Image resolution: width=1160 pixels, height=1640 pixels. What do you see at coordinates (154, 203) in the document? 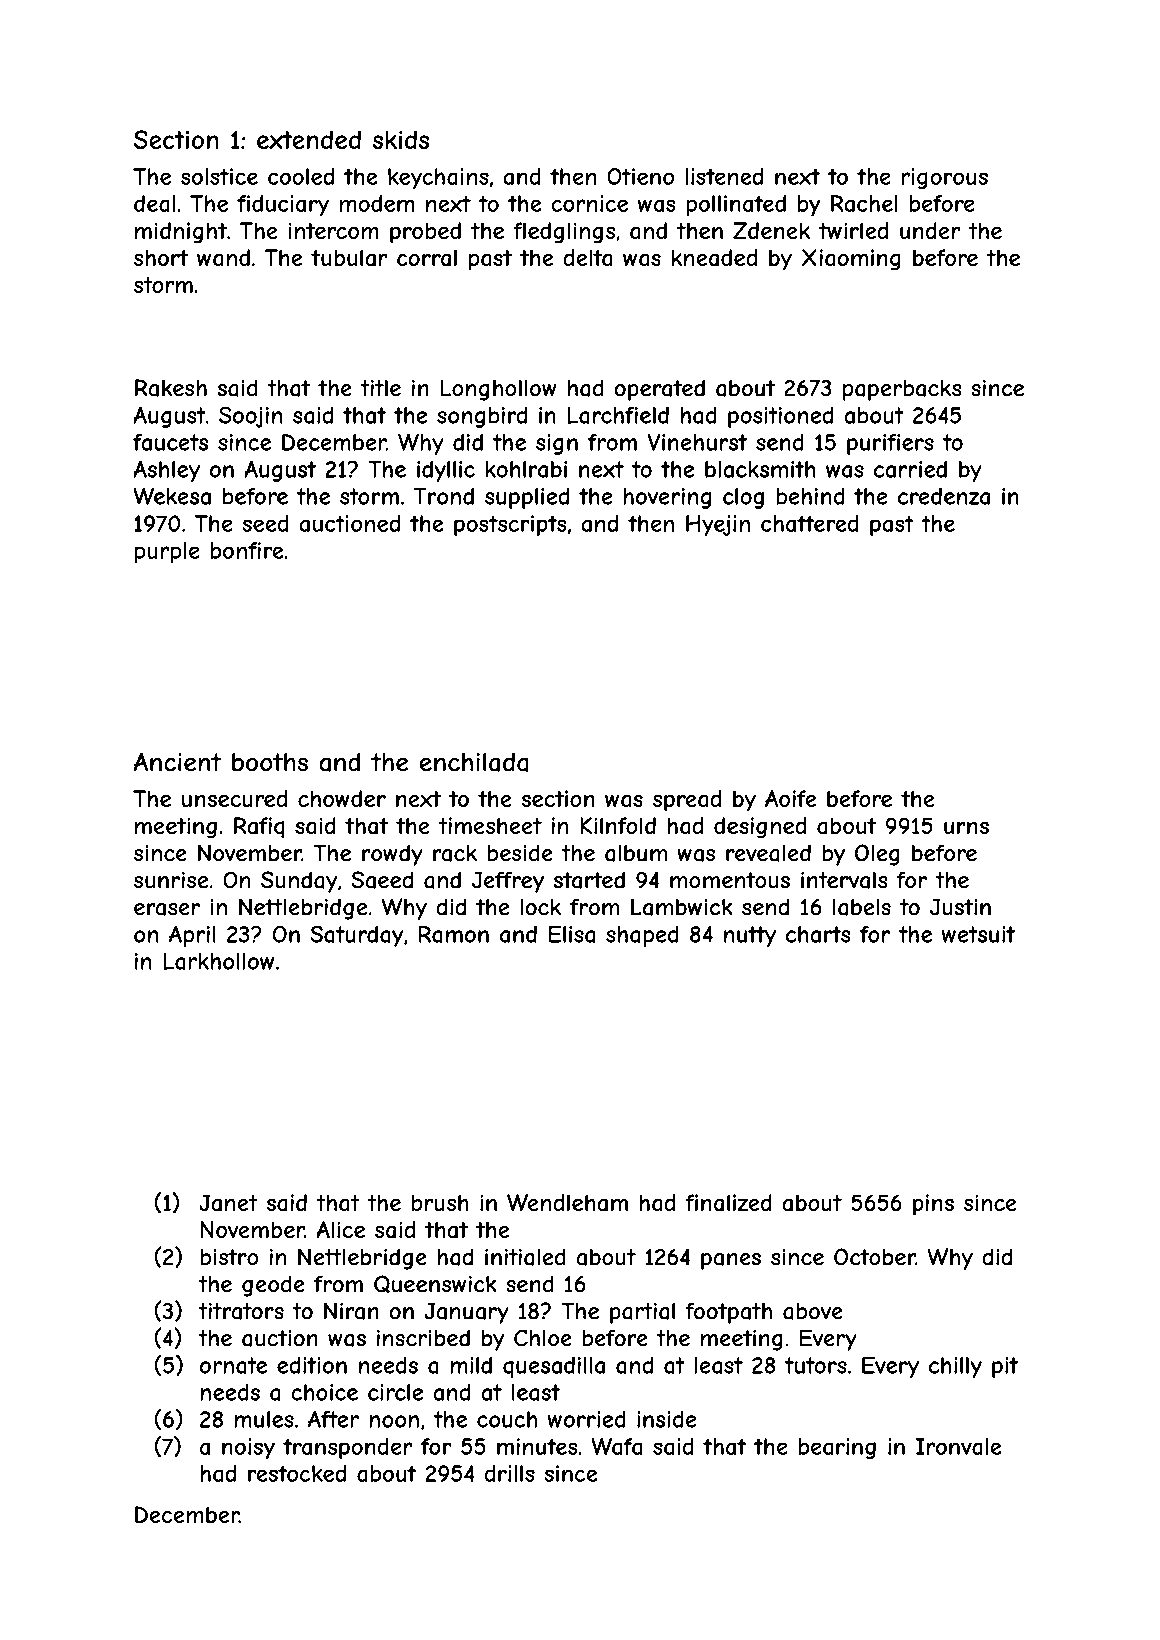
I see `deal` at bounding box center [154, 203].
